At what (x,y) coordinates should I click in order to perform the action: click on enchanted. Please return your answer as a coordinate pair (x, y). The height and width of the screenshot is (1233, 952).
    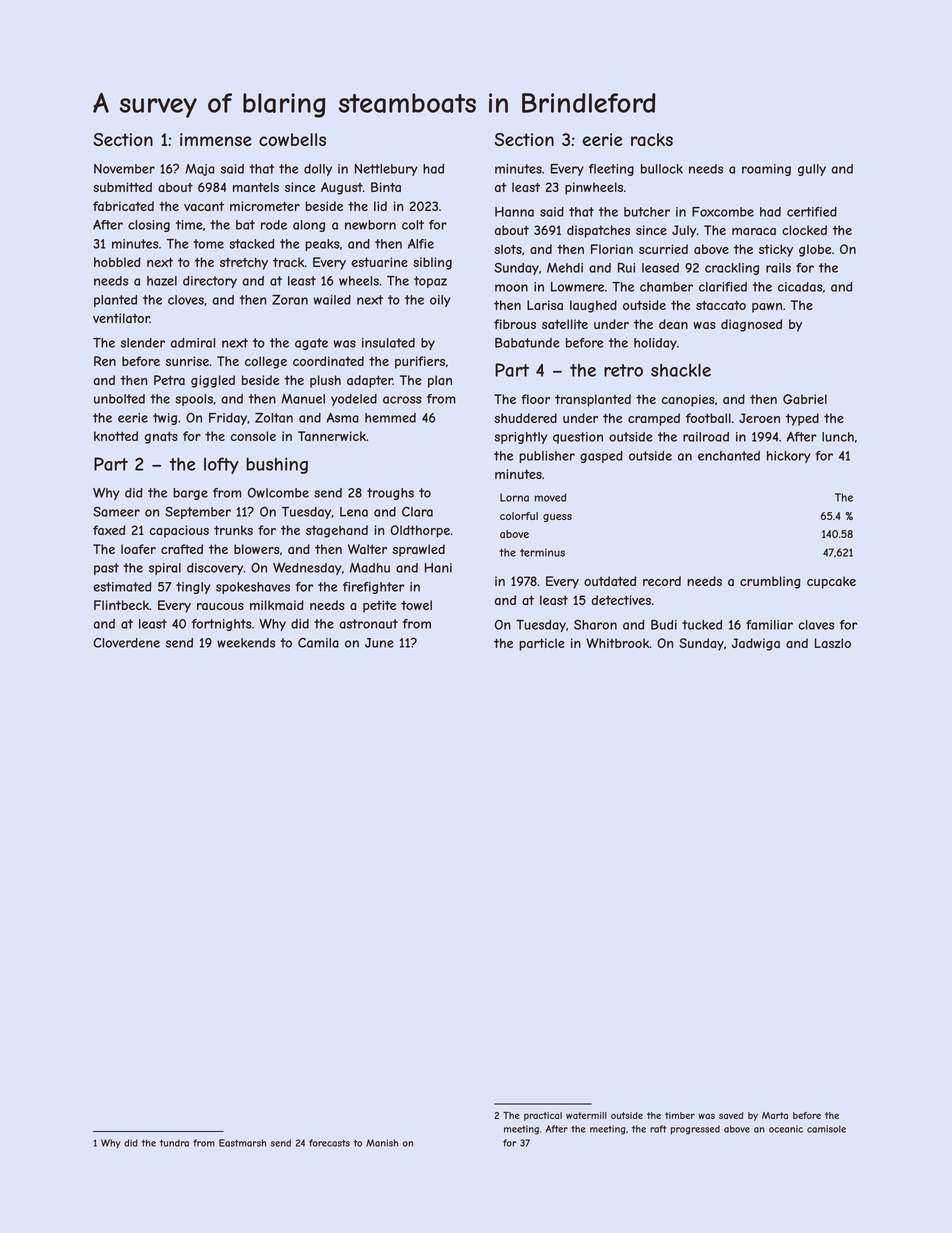
    Looking at the image, I should click on (729, 456).
